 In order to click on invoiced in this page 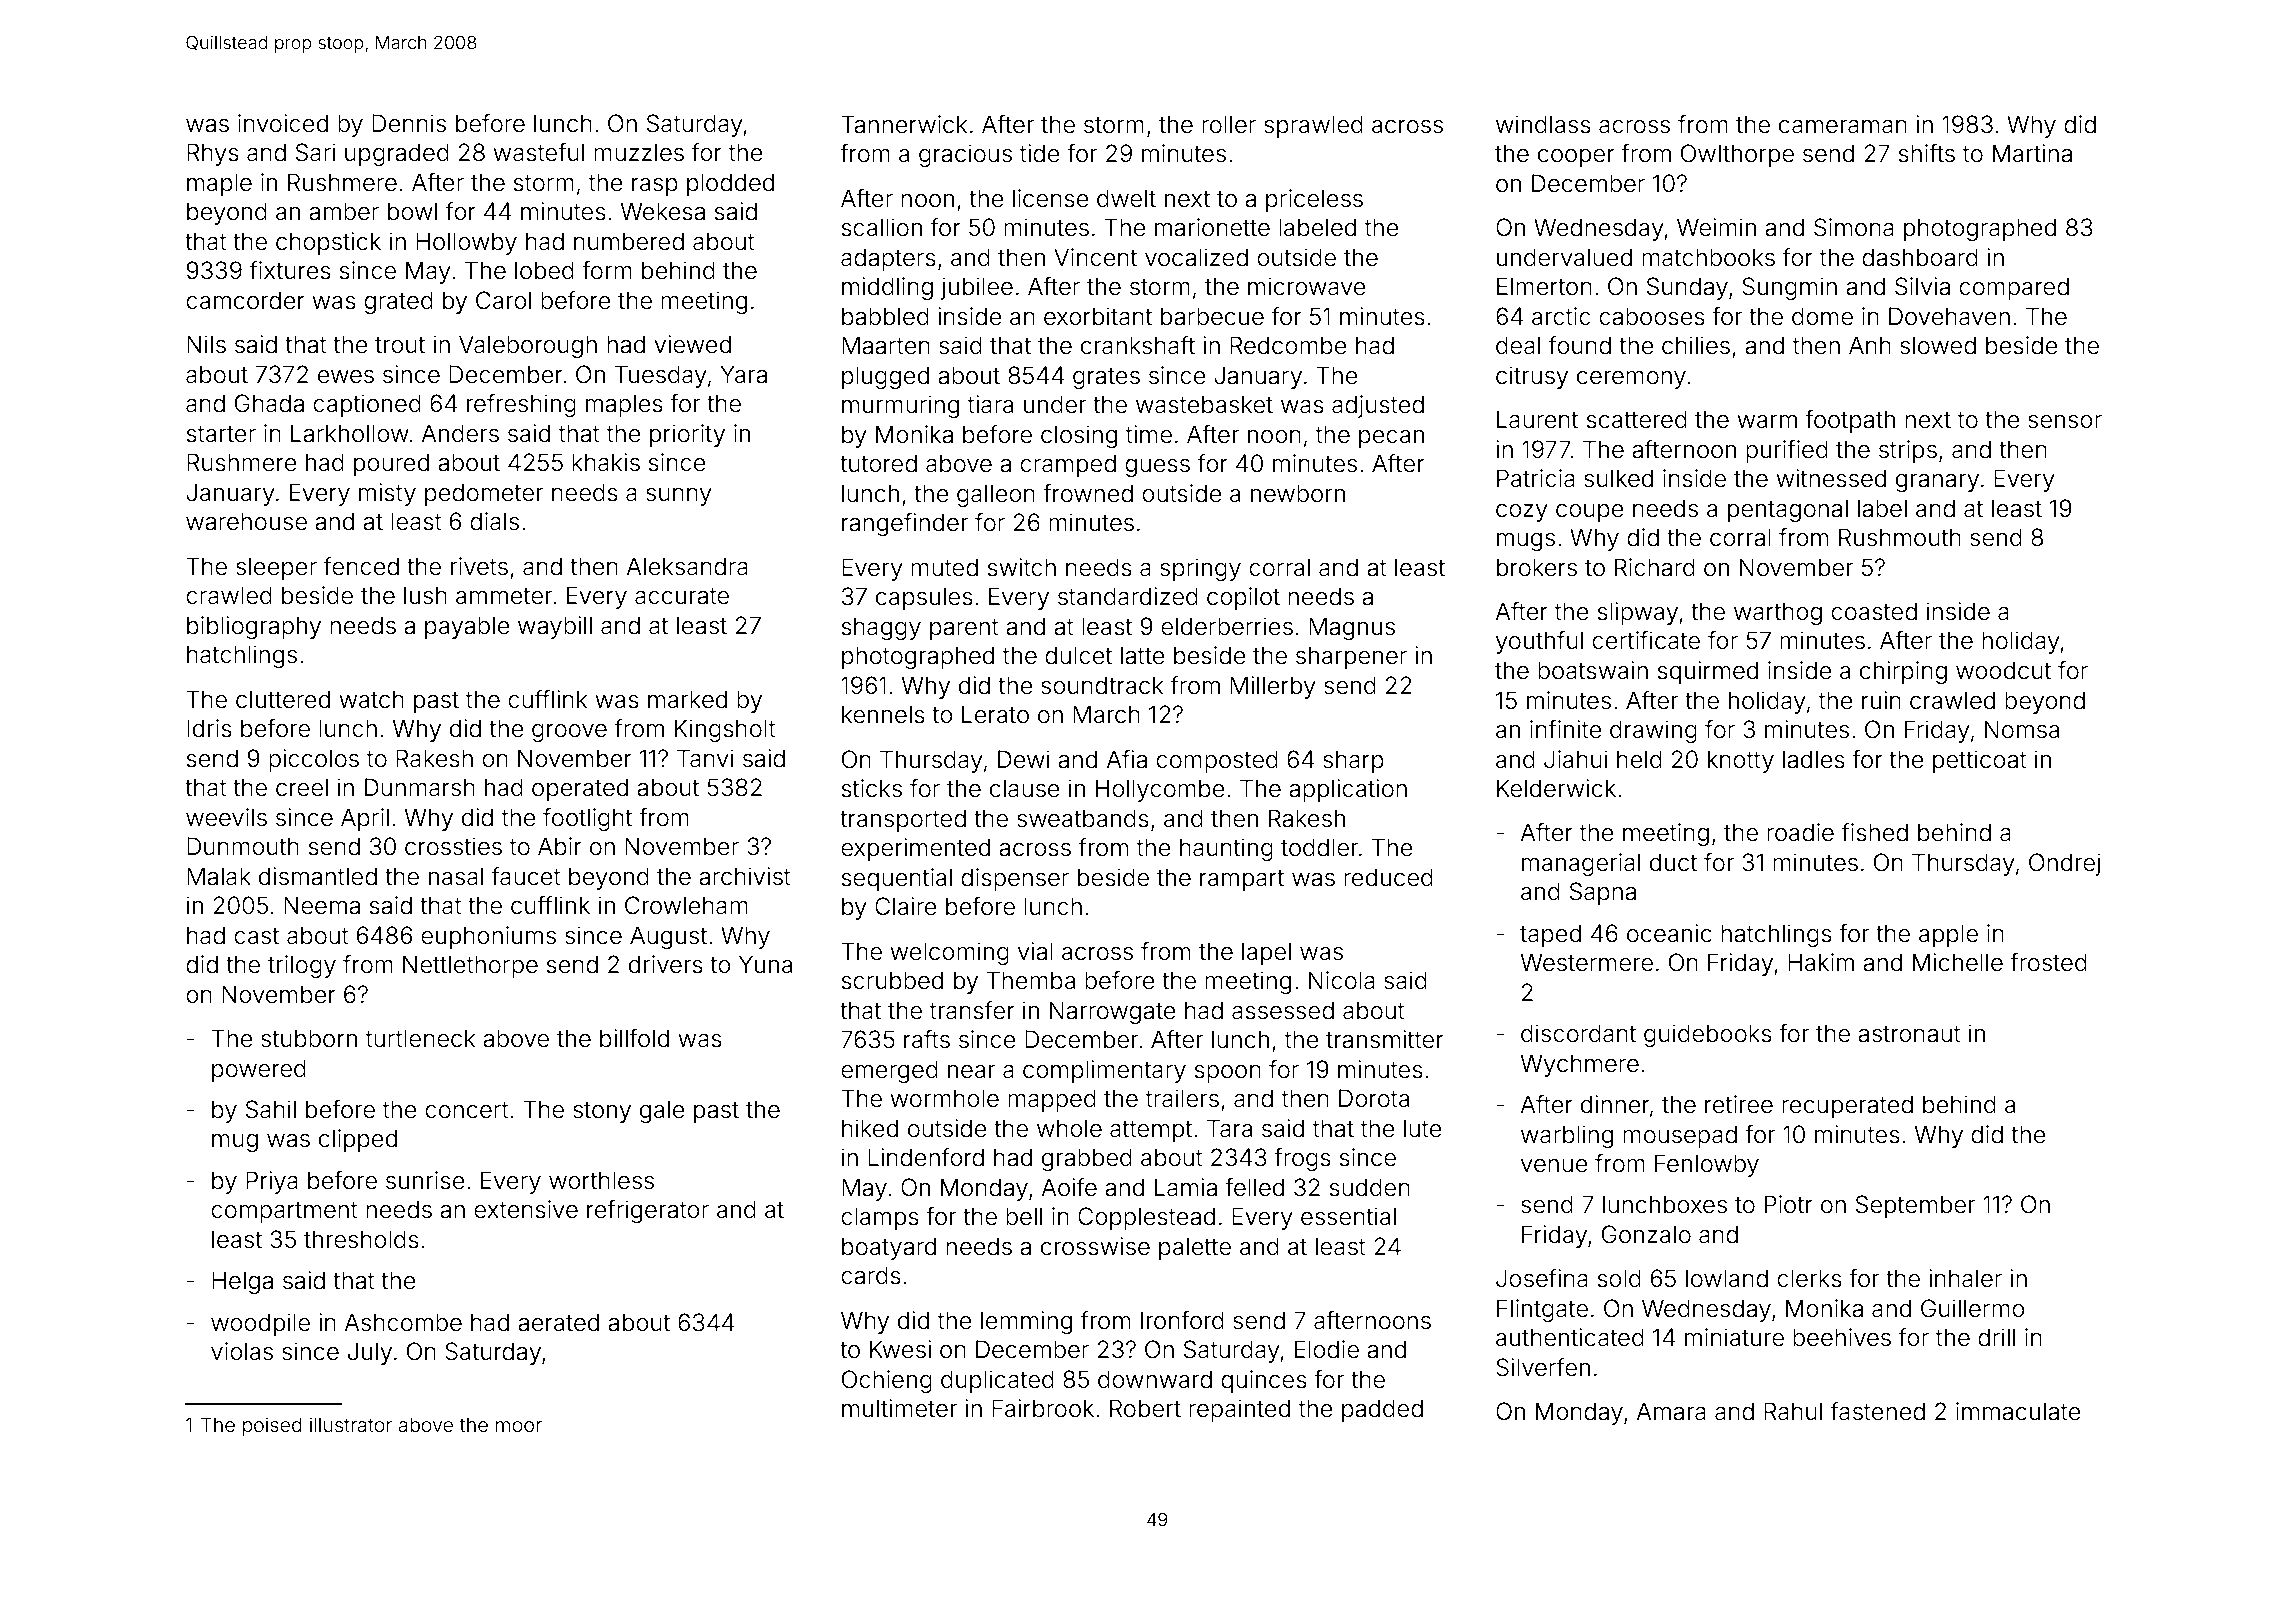, I will do `click(283, 123)`.
